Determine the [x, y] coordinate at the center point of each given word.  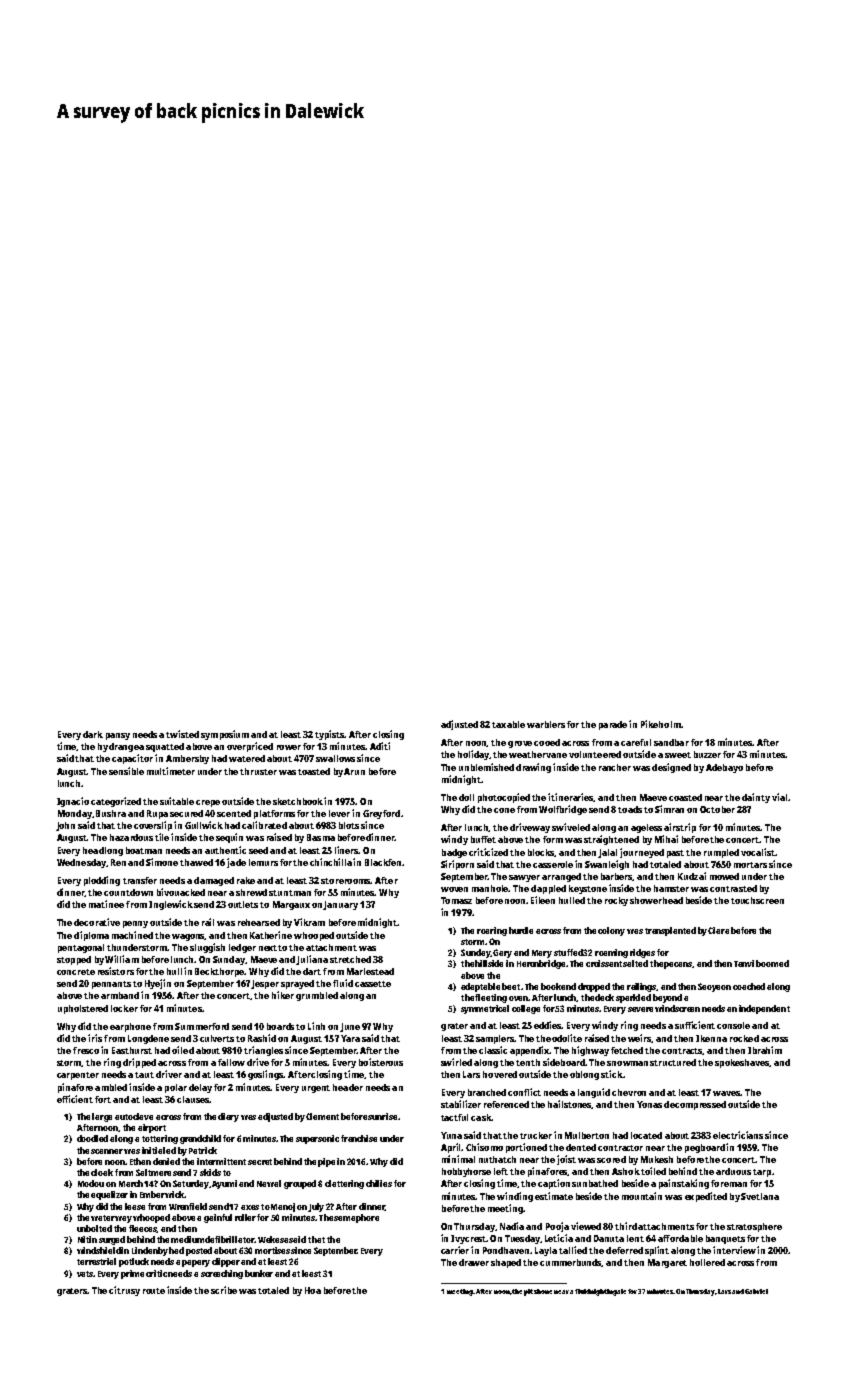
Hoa [313, 1290]
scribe [224, 1290]
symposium [225, 735]
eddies [548, 1025]
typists [330, 735]
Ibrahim [765, 1050]
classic [493, 1050]
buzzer [707, 754]
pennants [111, 985]
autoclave [134, 1116]
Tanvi [744, 963]
